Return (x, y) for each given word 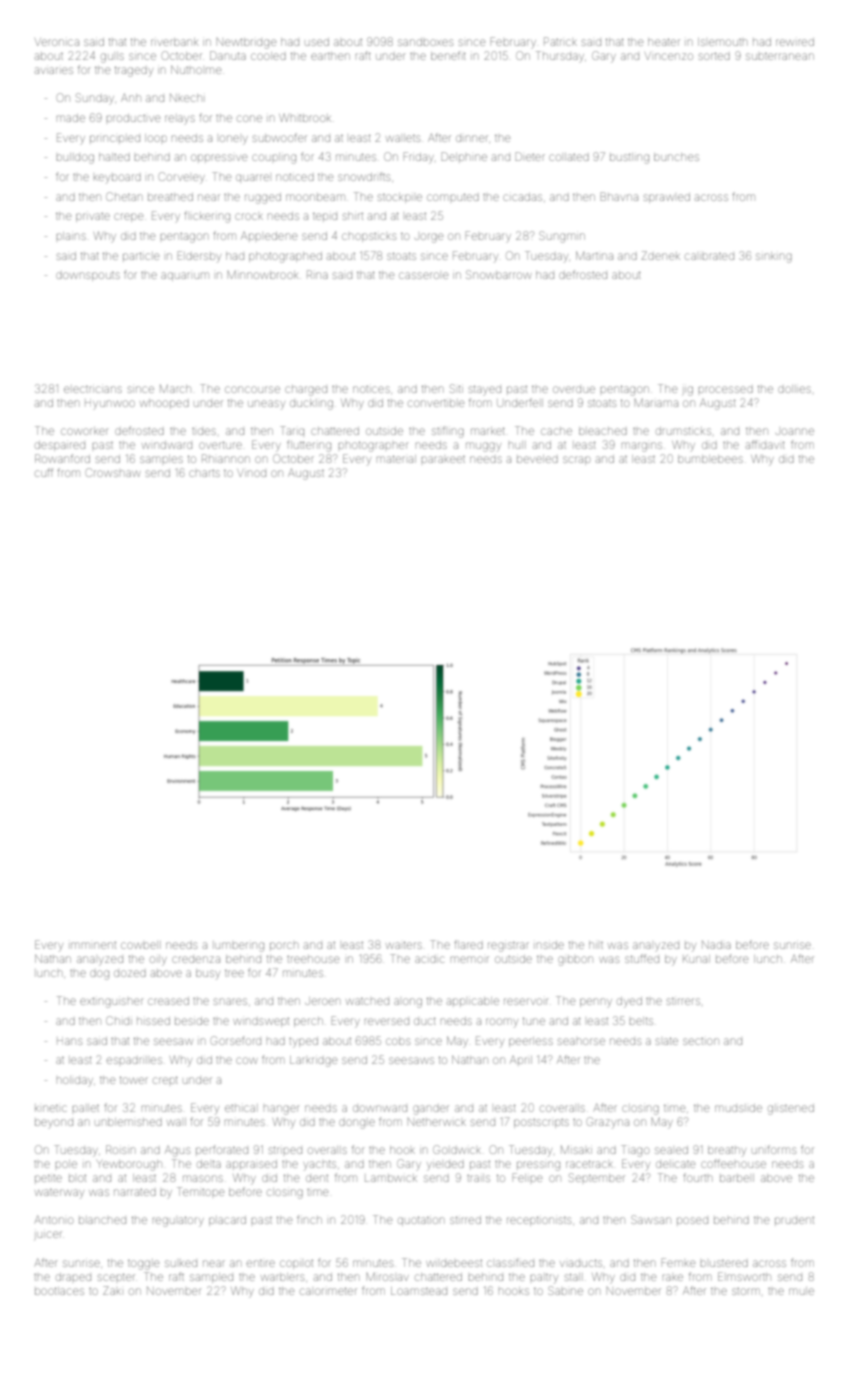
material (396, 459)
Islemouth (722, 42)
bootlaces (59, 1291)
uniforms (774, 1149)
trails (478, 1178)
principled (115, 138)
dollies (794, 389)
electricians (93, 389)
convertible (436, 403)
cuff (44, 472)
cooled (268, 56)
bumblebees (710, 459)
